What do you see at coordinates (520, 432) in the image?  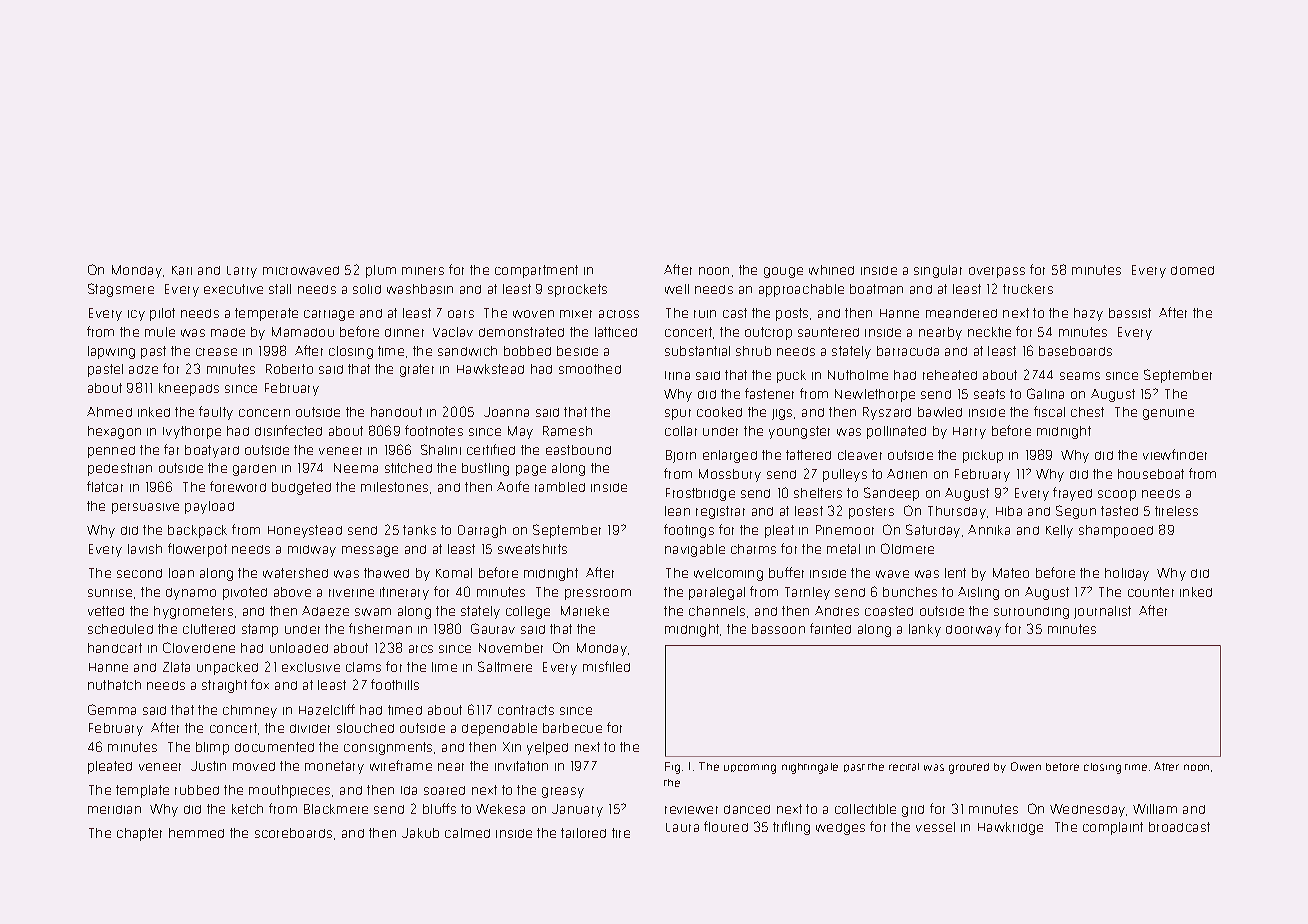 I see `May` at bounding box center [520, 432].
